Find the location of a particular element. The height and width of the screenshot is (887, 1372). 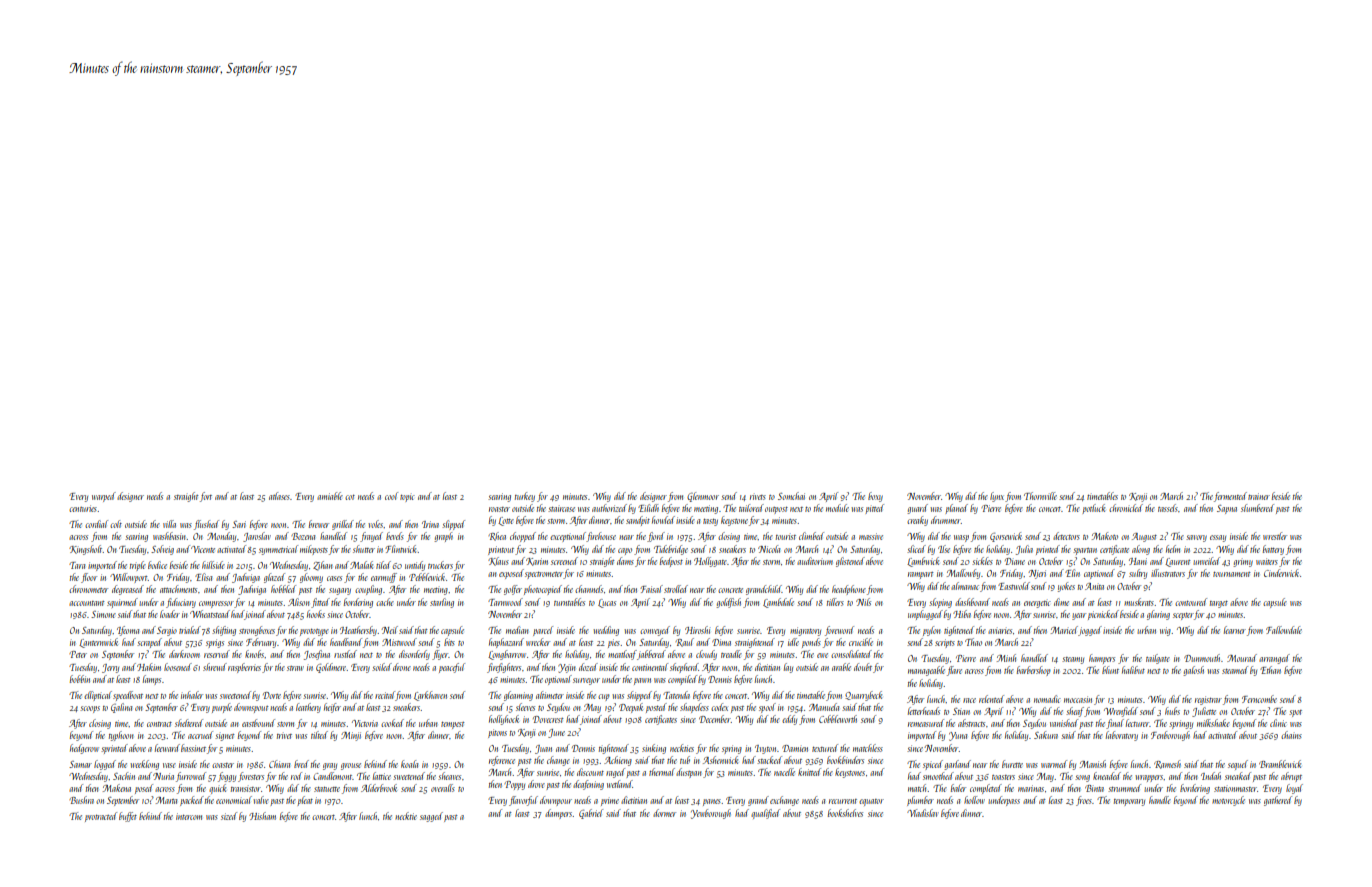

wrappers is located at coordinates (1149, 778).
